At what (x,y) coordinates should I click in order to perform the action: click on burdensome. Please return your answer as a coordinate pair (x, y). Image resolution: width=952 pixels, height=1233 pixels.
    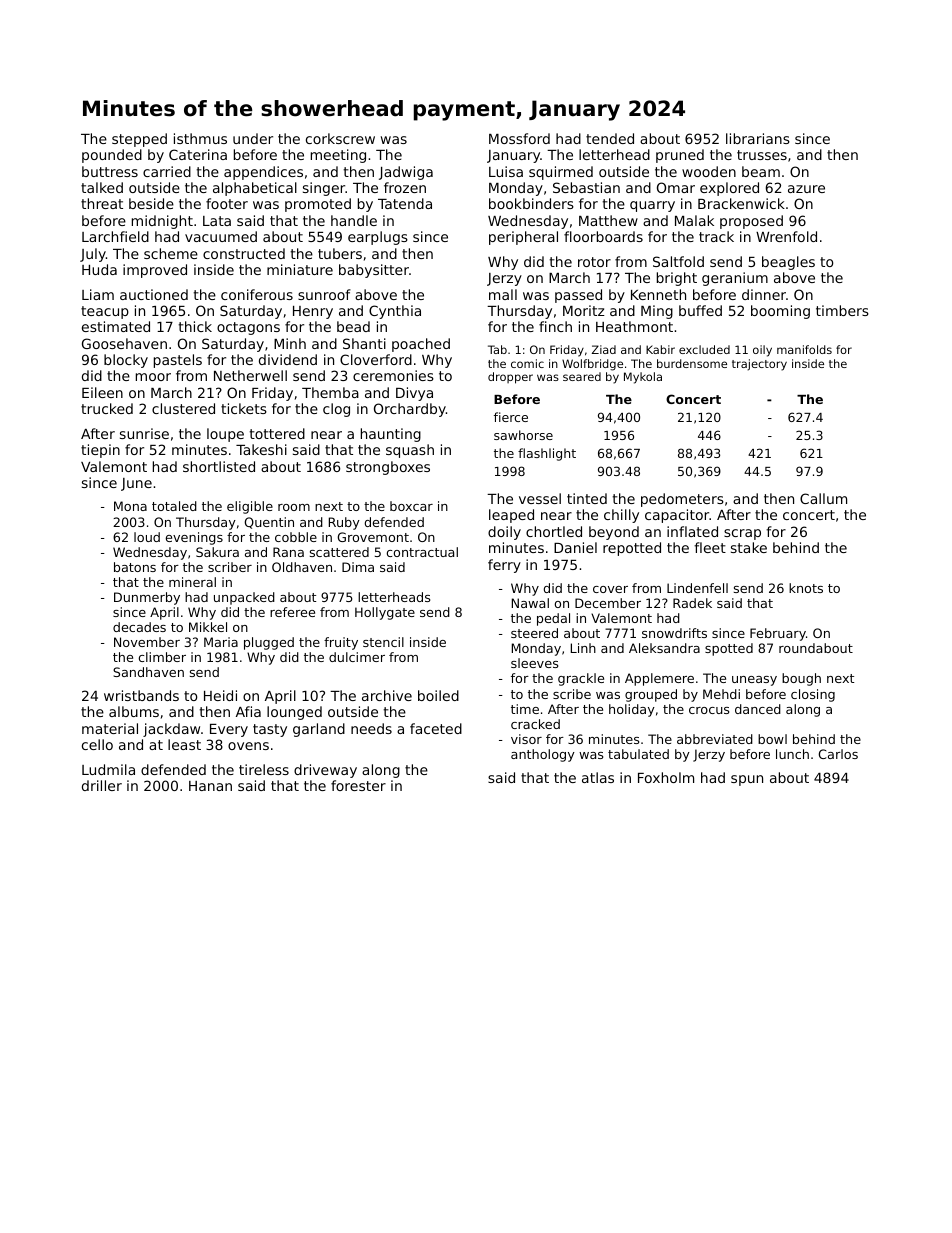
    Looking at the image, I should click on (692, 363).
